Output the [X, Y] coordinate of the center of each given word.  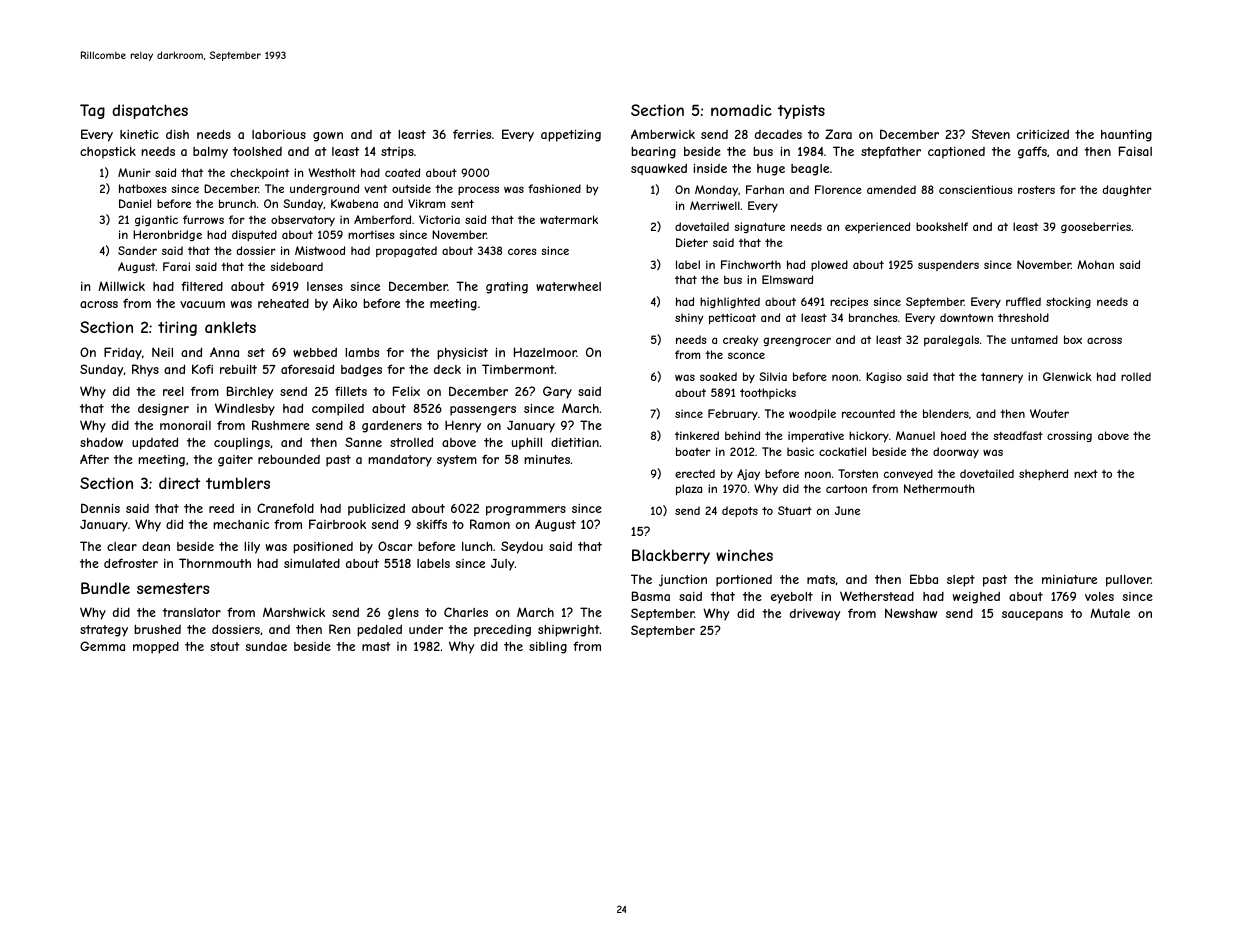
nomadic [741, 110]
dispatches [150, 111]
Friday [123, 353]
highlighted [730, 302]
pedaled [379, 630]
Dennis [100, 508]
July [502, 565]
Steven [991, 134]
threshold [1023, 317]
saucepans [1032, 616]
